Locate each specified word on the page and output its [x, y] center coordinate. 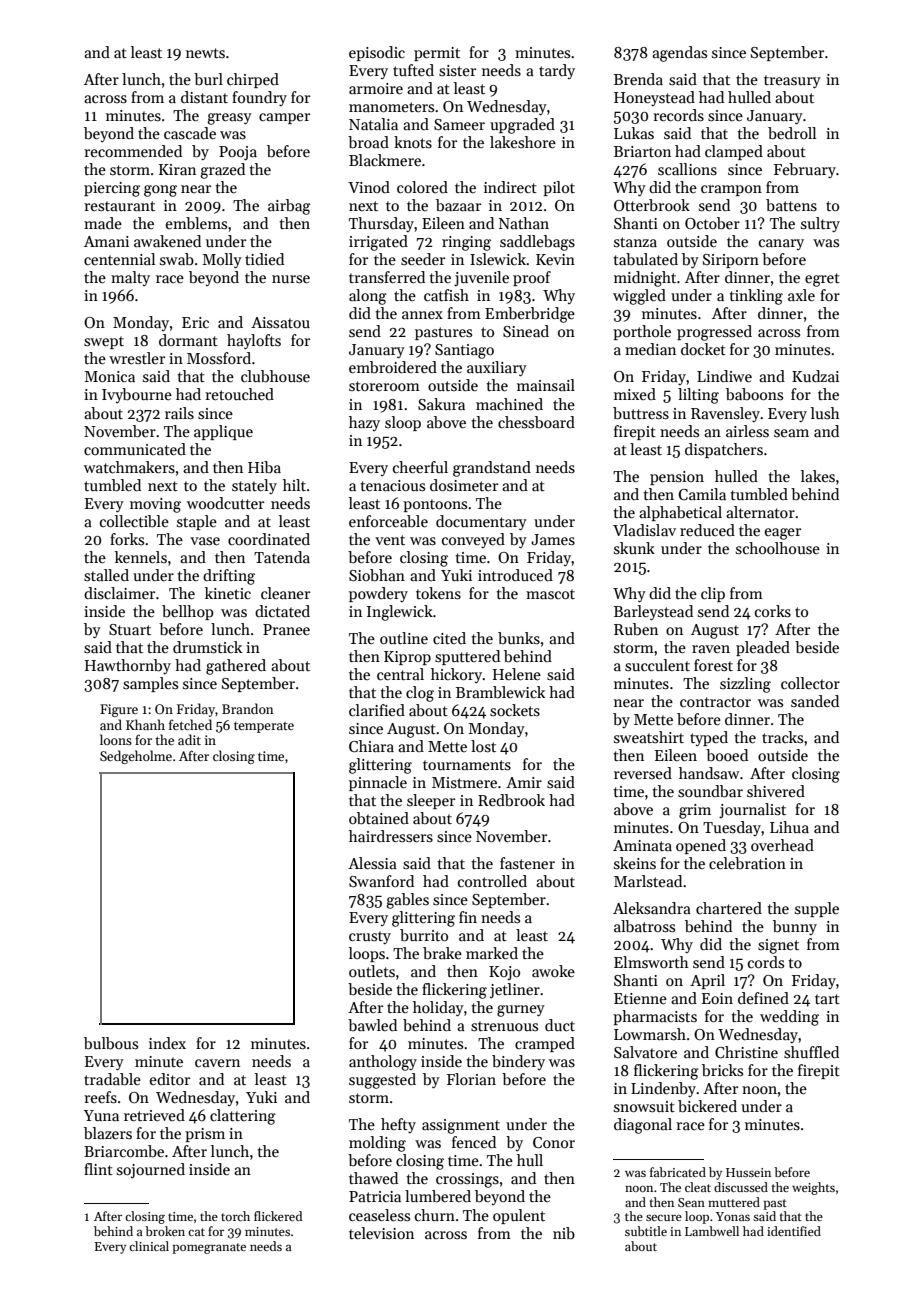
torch [235, 1216]
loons [116, 739]
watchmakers [129, 467]
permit [437, 54]
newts [205, 53]
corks [773, 611]
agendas [679, 54]
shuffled [811, 1052]
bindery [518, 1062]
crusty [370, 937]
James [553, 539]
